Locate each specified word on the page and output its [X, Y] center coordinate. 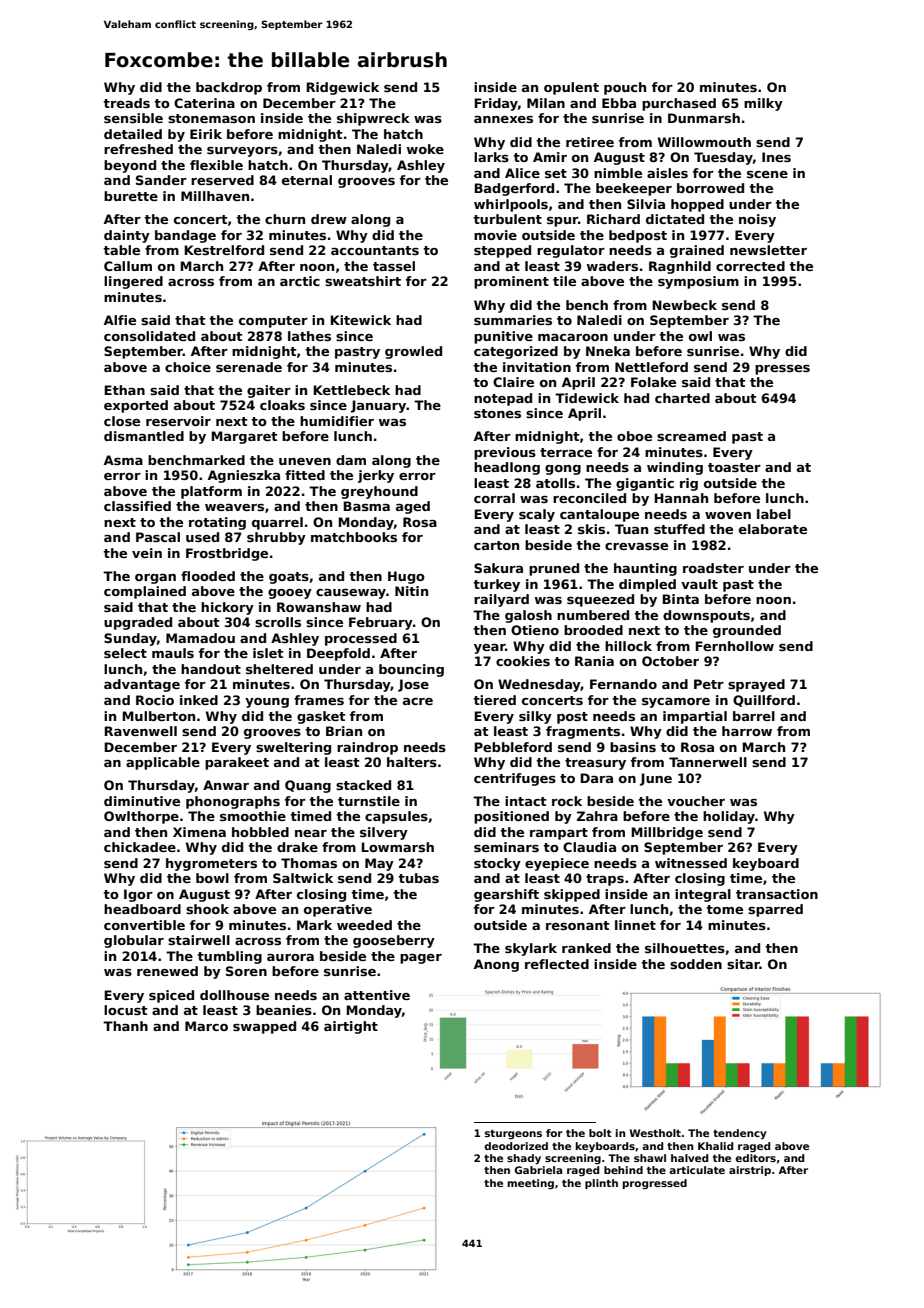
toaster [734, 467]
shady [524, 1159]
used [202, 537]
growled [413, 352]
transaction [777, 894]
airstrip [750, 1171]
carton [496, 545]
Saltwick [303, 878]
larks [491, 157]
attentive [377, 995]
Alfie [120, 320]
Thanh [125, 1026]
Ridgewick [342, 88]
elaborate [773, 529]
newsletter [768, 250]
